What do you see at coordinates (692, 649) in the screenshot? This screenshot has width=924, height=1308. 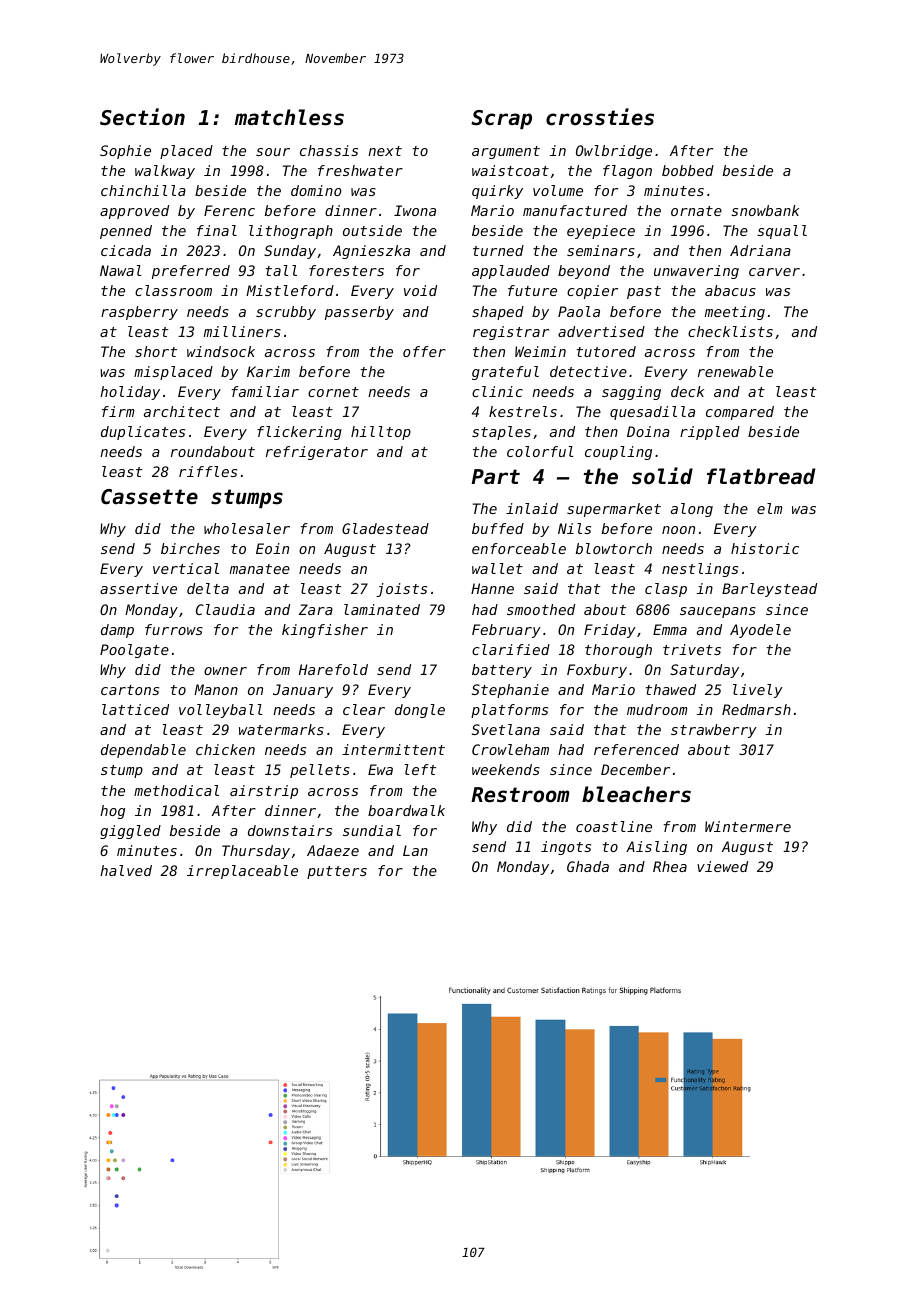 I see `trivets` at bounding box center [692, 649].
